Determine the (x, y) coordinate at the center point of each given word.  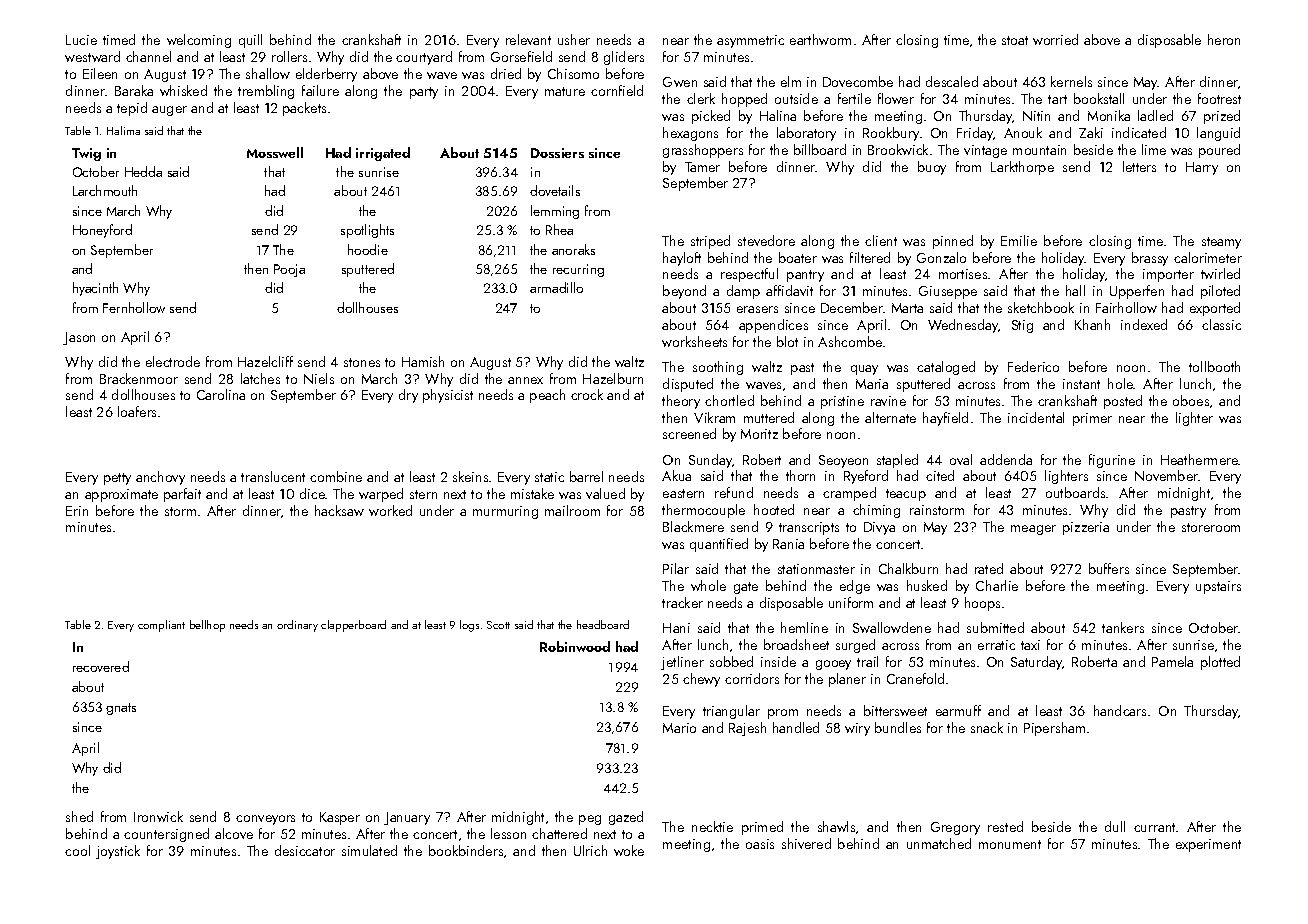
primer (1092, 419)
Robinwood (575, 646)
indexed (1144, 324)
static (549, 477)
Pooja (289, 270)
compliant (161, 626)
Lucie (81, 40)
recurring (578, 270)
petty (117, 479)
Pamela (1172, 661)
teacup (906, 495)
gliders (624, 58)
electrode (173, 361)
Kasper (340, 818)
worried (1055, 39)
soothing (718, 368)
